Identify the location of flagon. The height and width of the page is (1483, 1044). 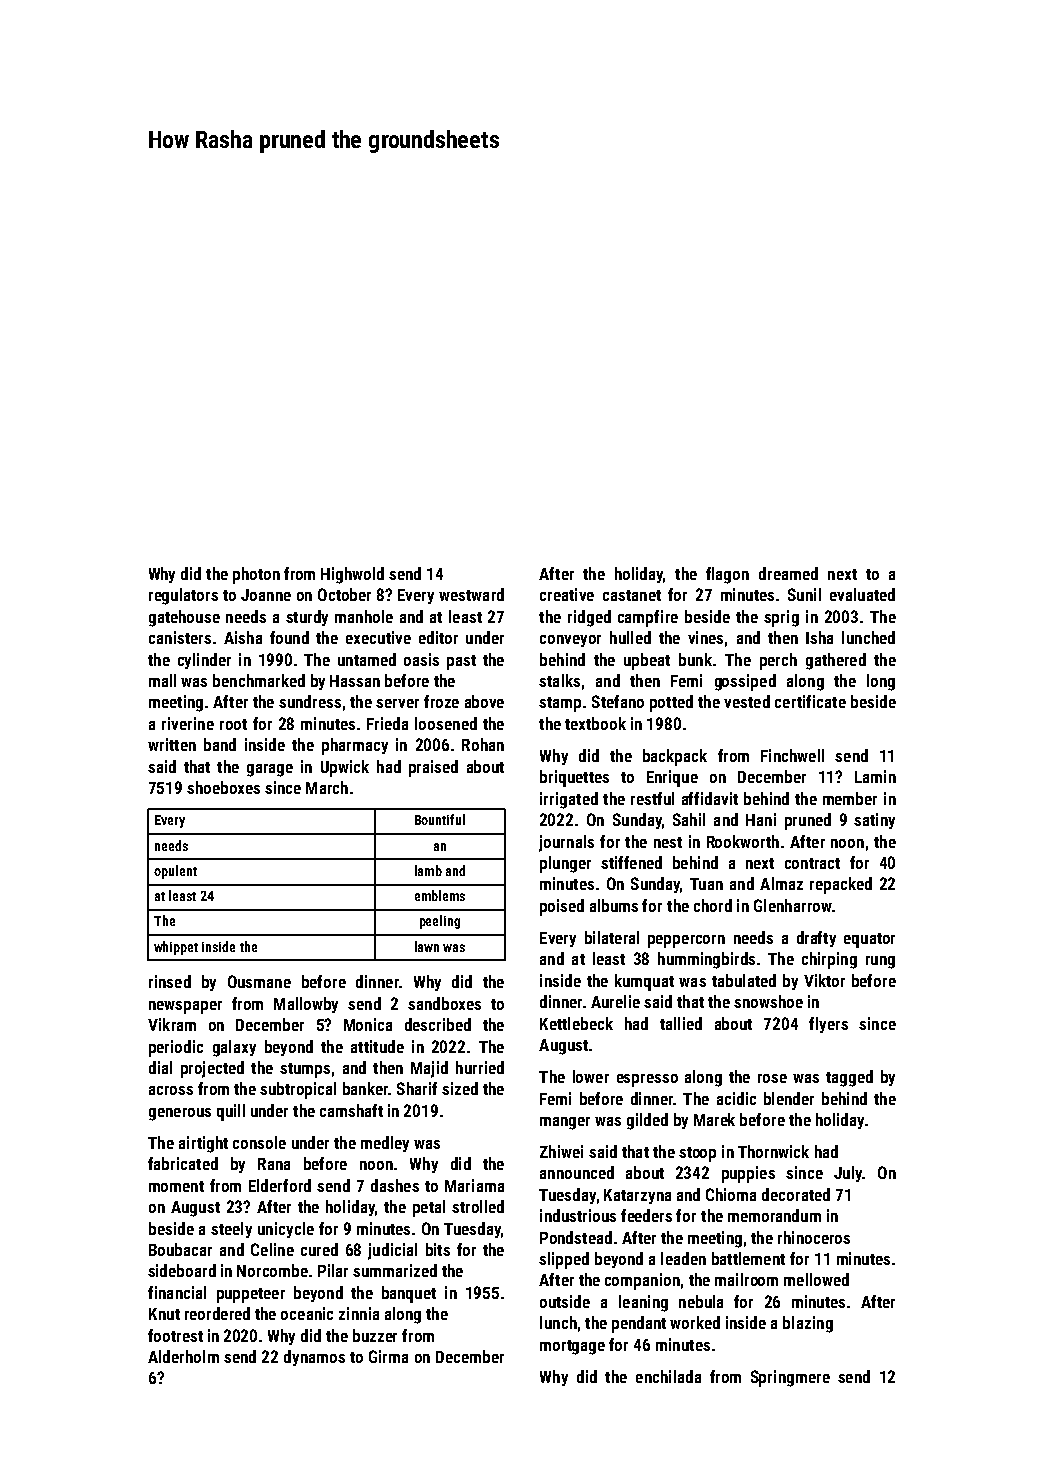
(727, 575).
